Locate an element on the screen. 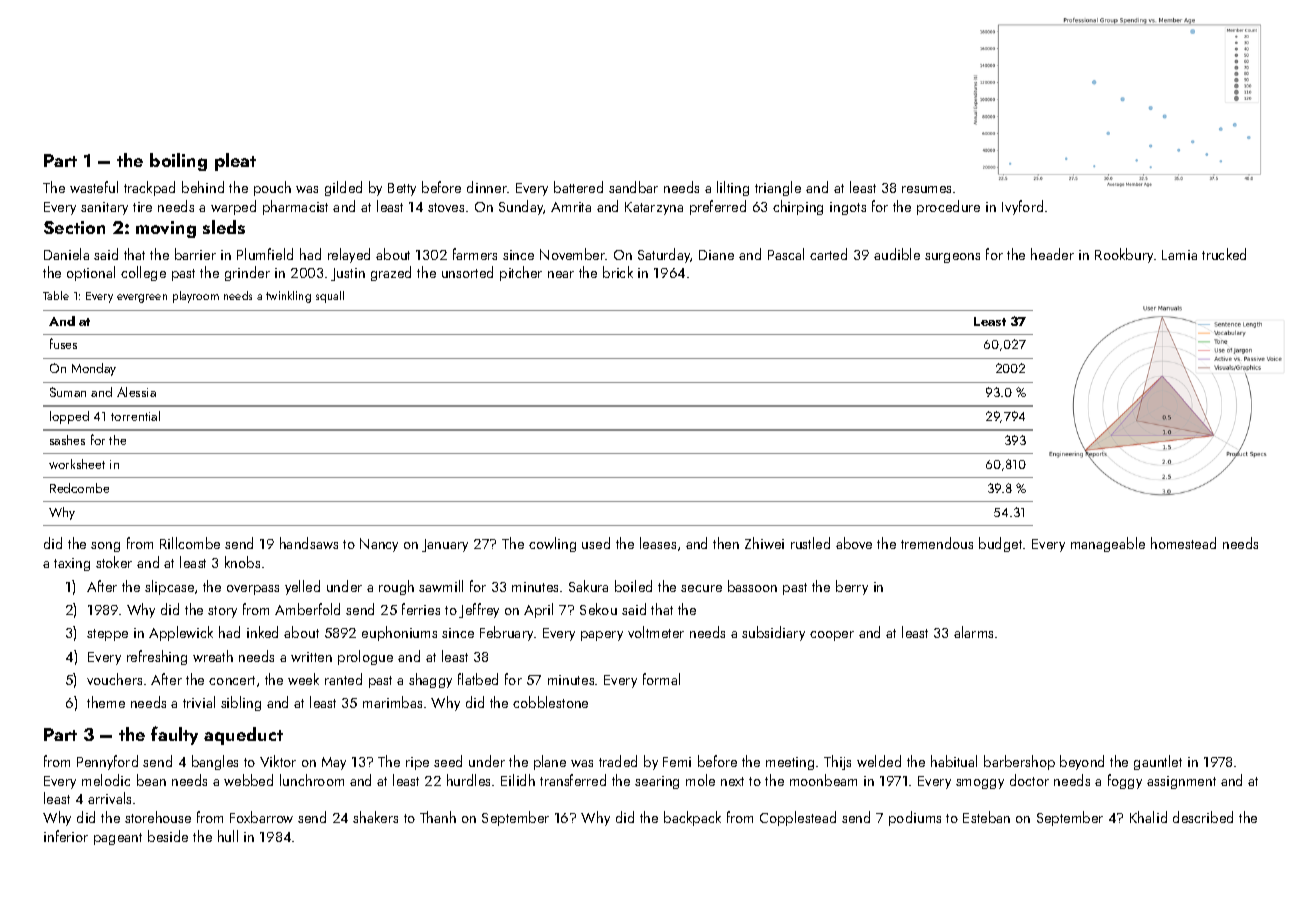 The image size is (1308, 924). handsaws is located at coordinates (309, 543).
